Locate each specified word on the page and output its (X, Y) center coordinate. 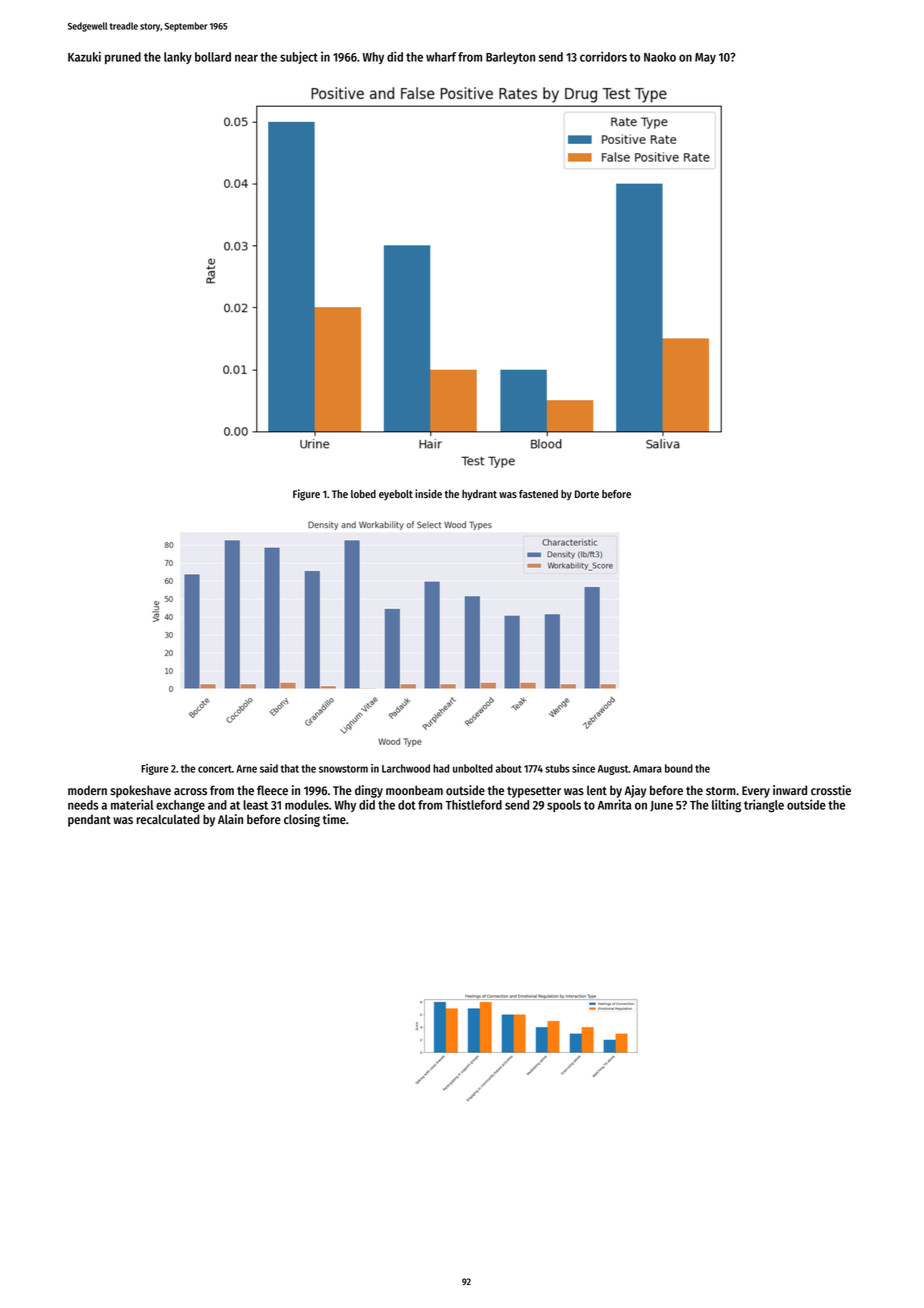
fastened (538, 494)
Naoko (660, 57)
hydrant (479, 495)
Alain (230, 819)
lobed (363, 494)
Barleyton (510, 58)
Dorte (587, 494)
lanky (178, 58)
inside (428, 493)
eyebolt (396, 495)
